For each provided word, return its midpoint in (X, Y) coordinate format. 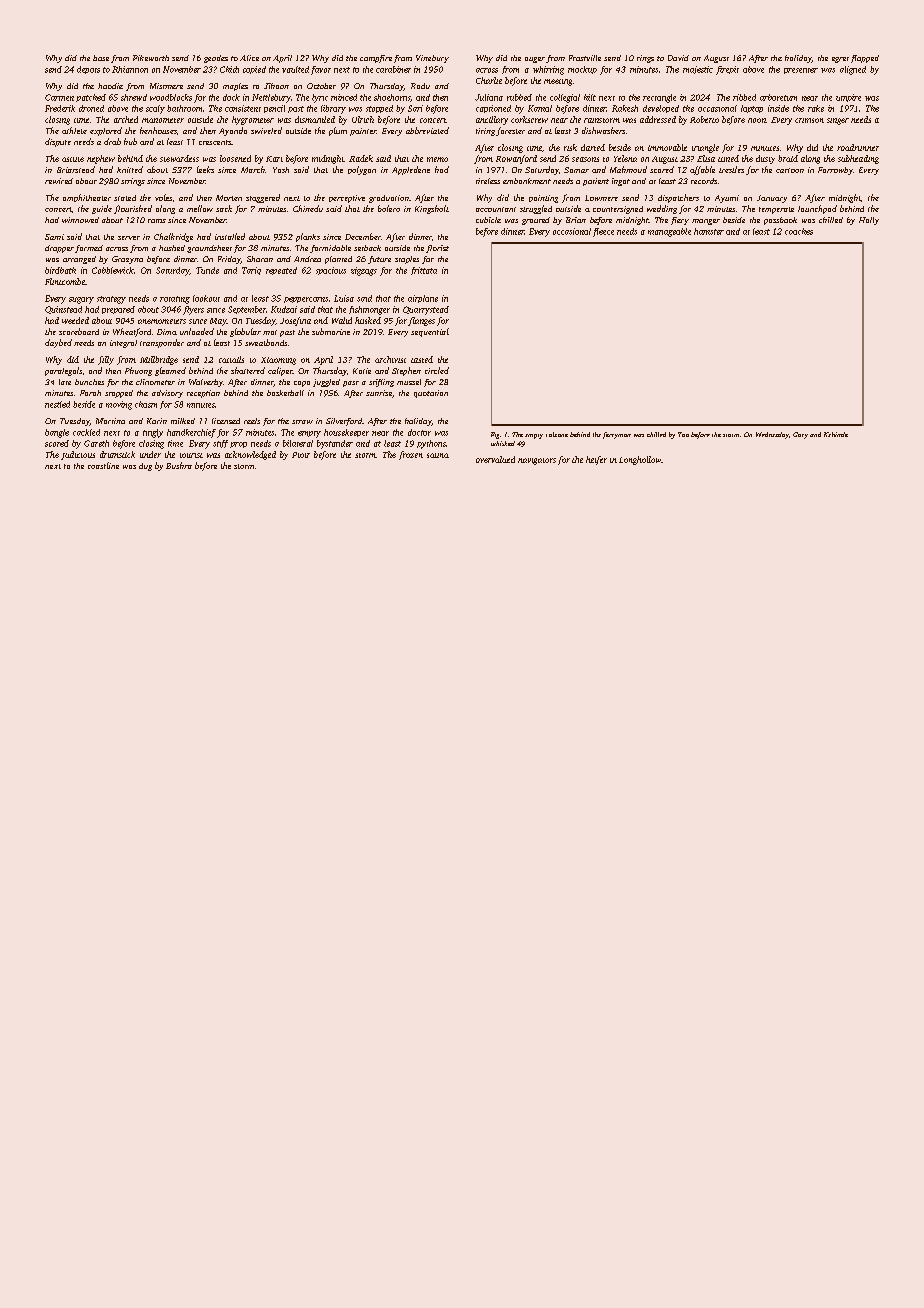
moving (119, 405)
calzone (557, 434)
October (321, 86)
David (678, 58)
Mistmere (166, 86)
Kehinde (836, 434)
